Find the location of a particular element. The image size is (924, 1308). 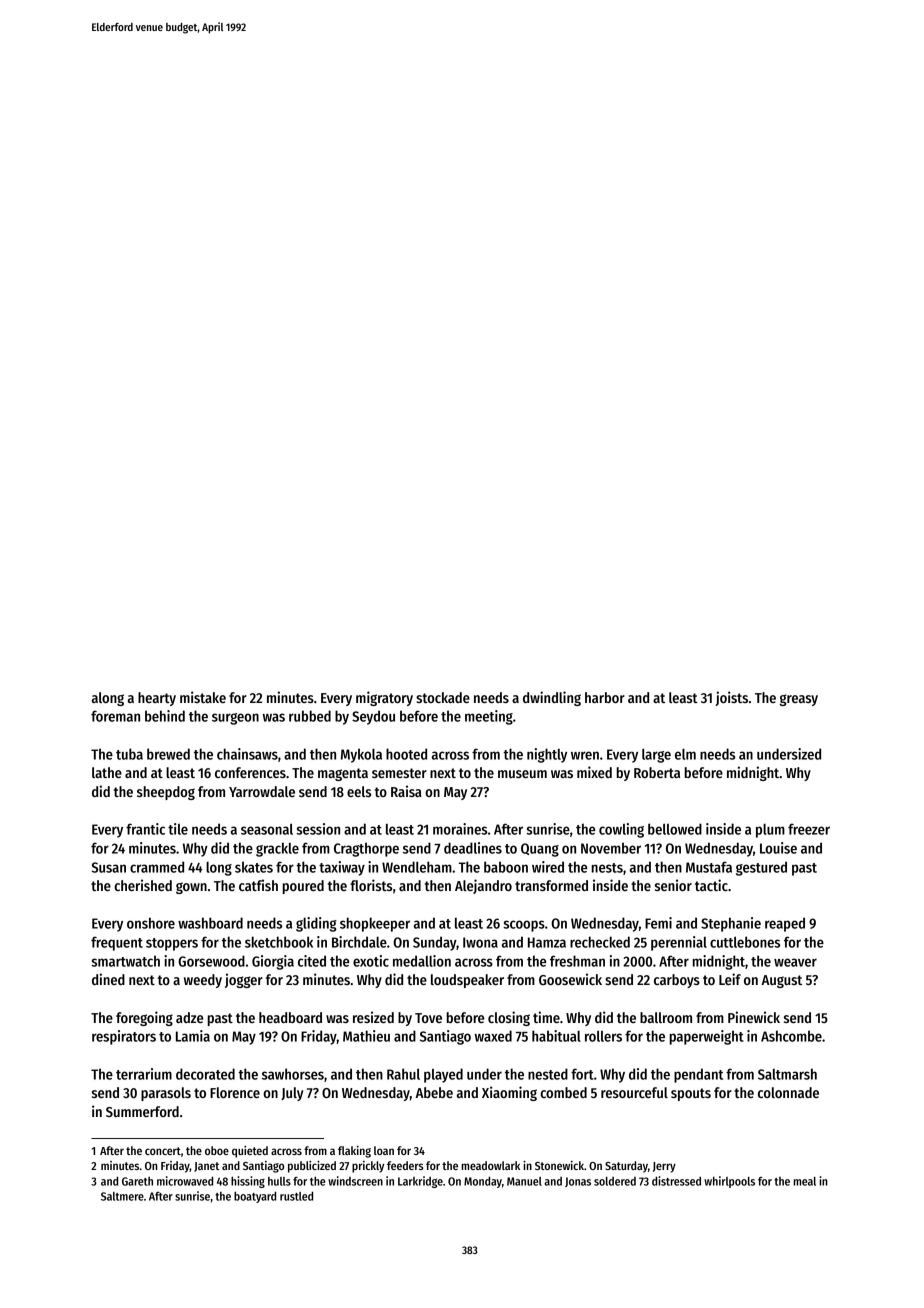

migratory is located at coordinates (384, 698).
